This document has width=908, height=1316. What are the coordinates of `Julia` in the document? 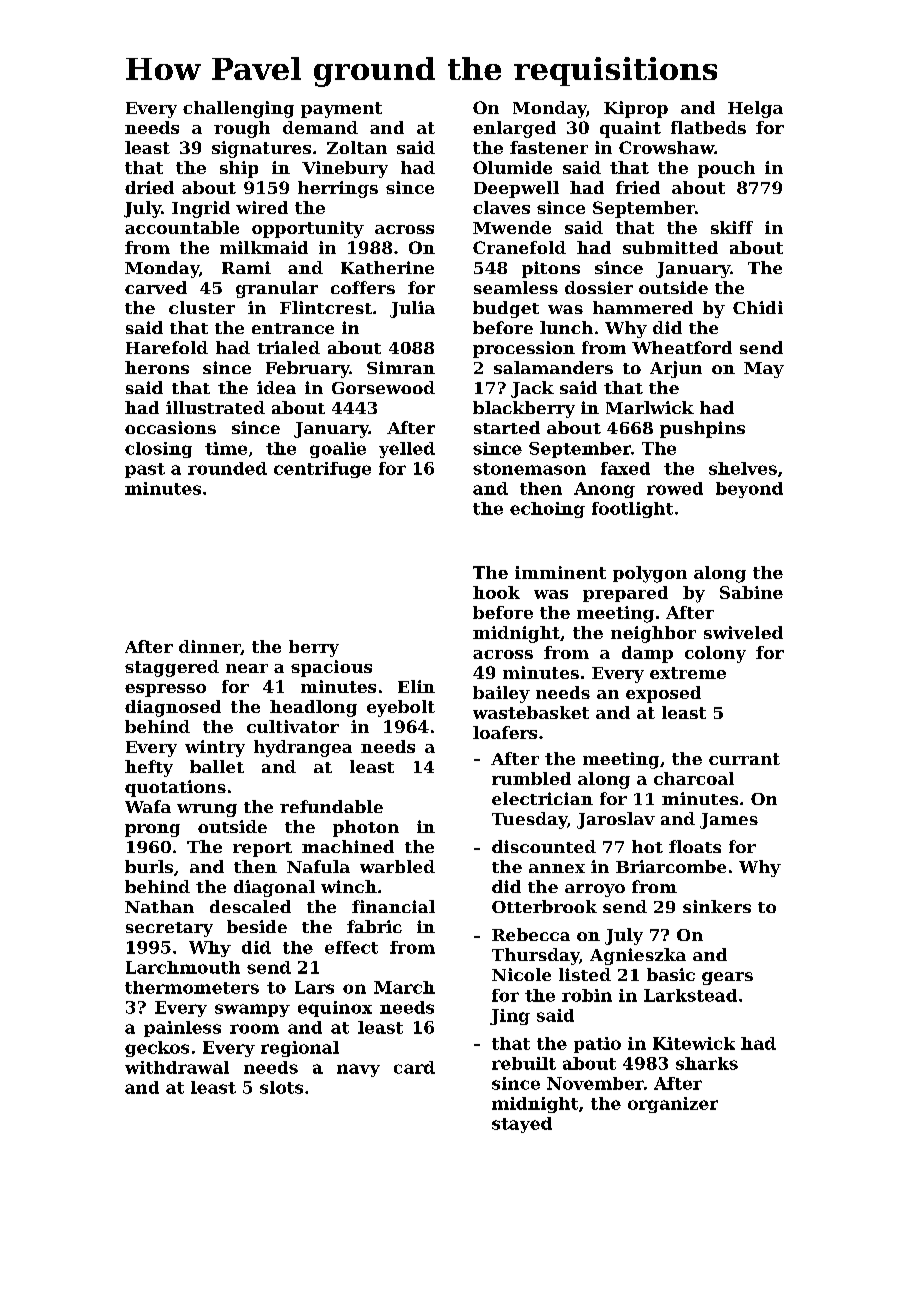 It's located at (412, 309).
